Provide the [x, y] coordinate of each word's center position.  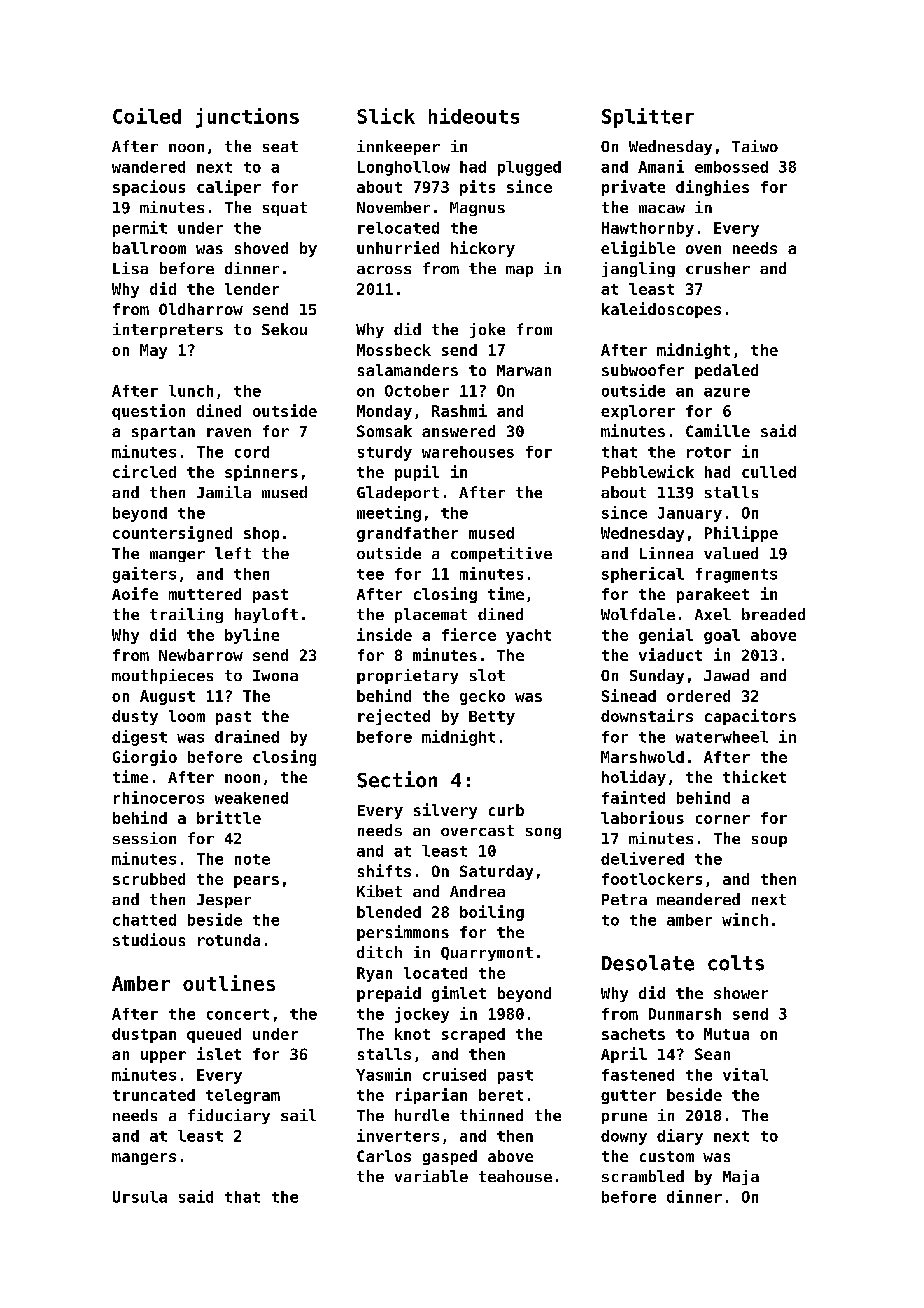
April [624, 1055]
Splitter [648, 118]
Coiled [147, 116]
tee [370, 574]
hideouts [474, 116]
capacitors [750, 717]
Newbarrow [201, 655]
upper [163, 1057]
